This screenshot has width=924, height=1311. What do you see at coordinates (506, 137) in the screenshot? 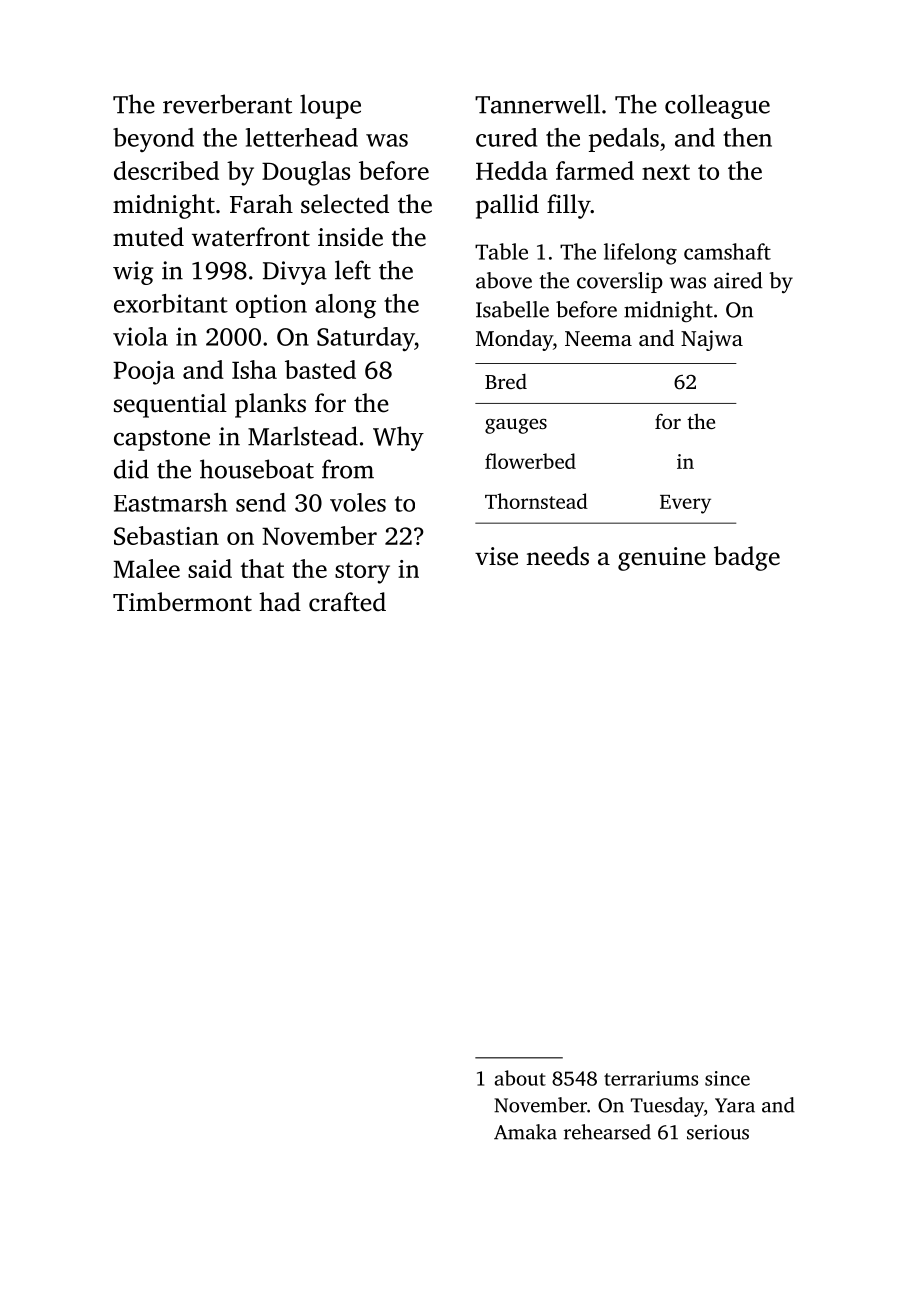
I see `cured` at bounding box center [506, 137].
